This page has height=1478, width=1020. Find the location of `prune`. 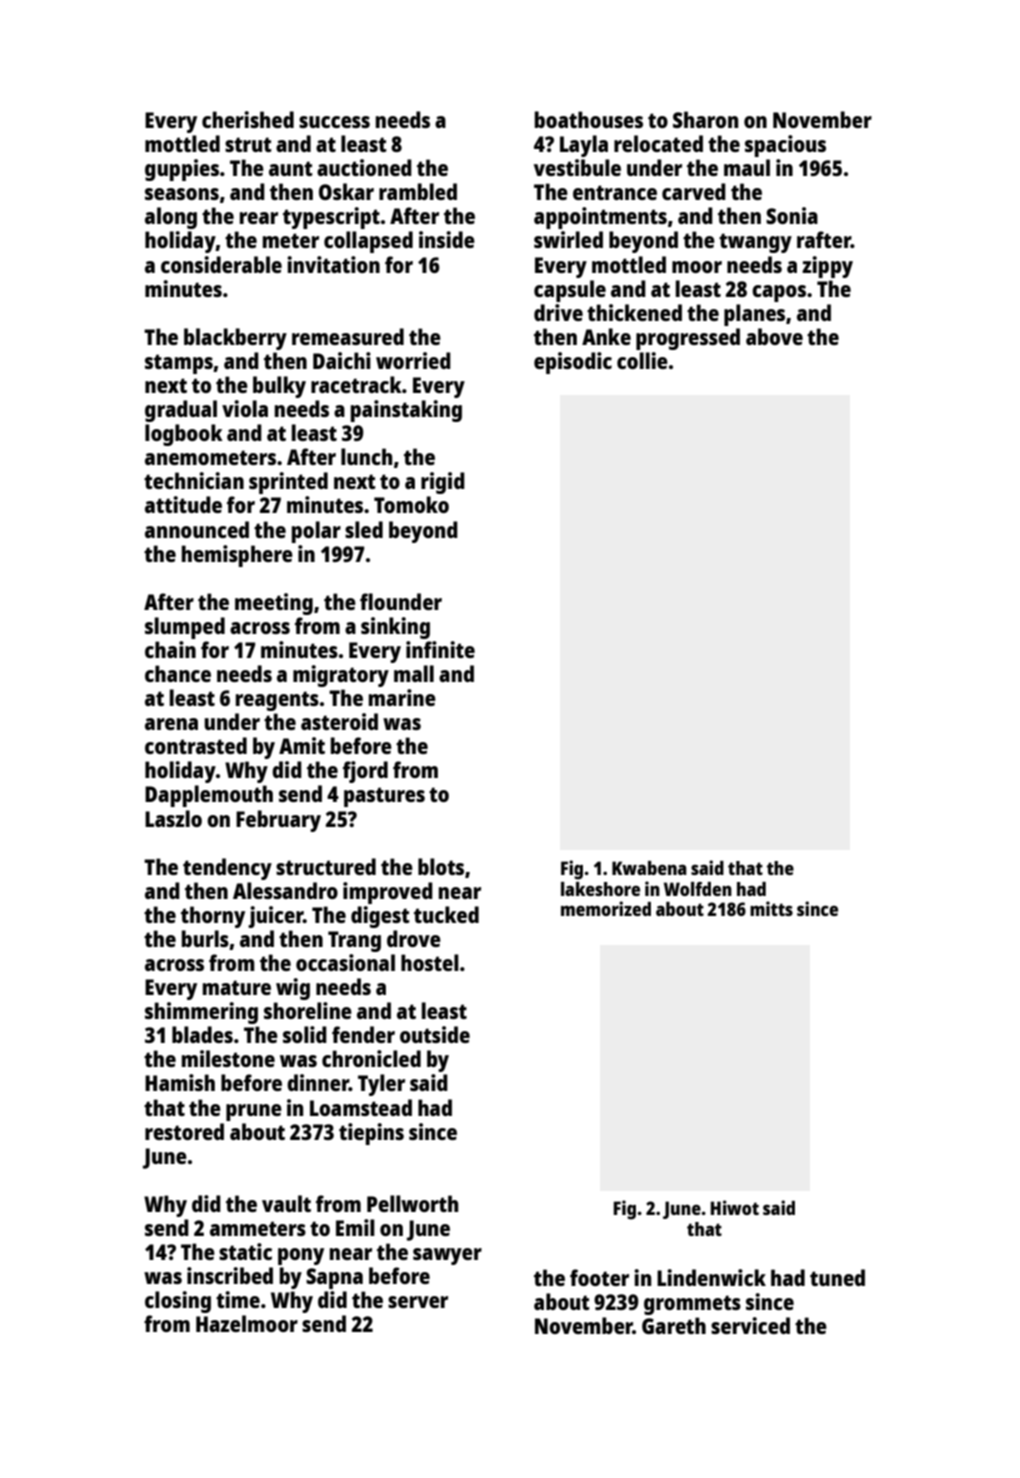

prune is located at coordinates (254, 1112).
